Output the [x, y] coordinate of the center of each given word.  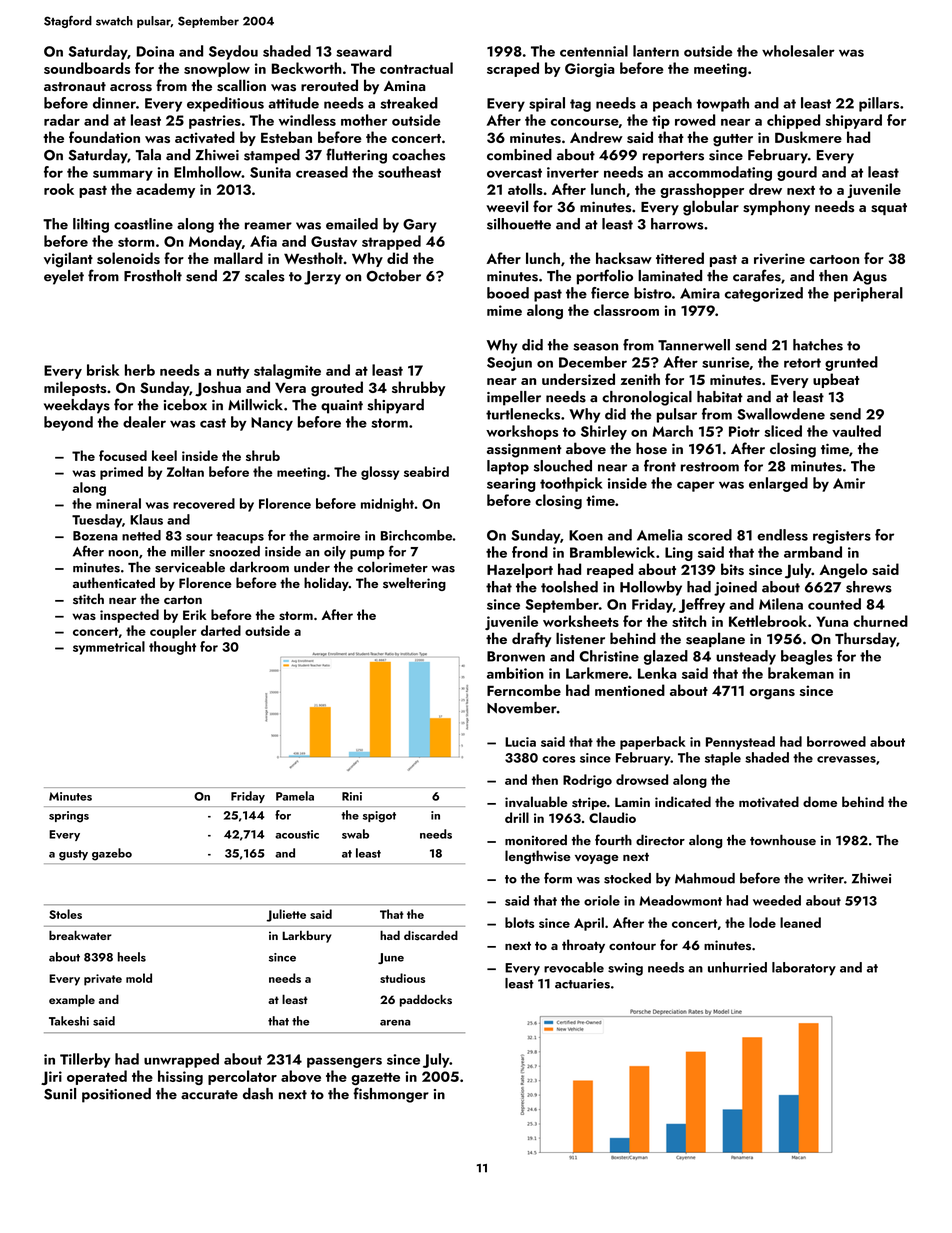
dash [258, 1094]
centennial [594, 51]
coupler [173, 632]
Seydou [233, 52]
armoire [336, 536]
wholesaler [798, 51]
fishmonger [391, 1095]
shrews [869, 587]
